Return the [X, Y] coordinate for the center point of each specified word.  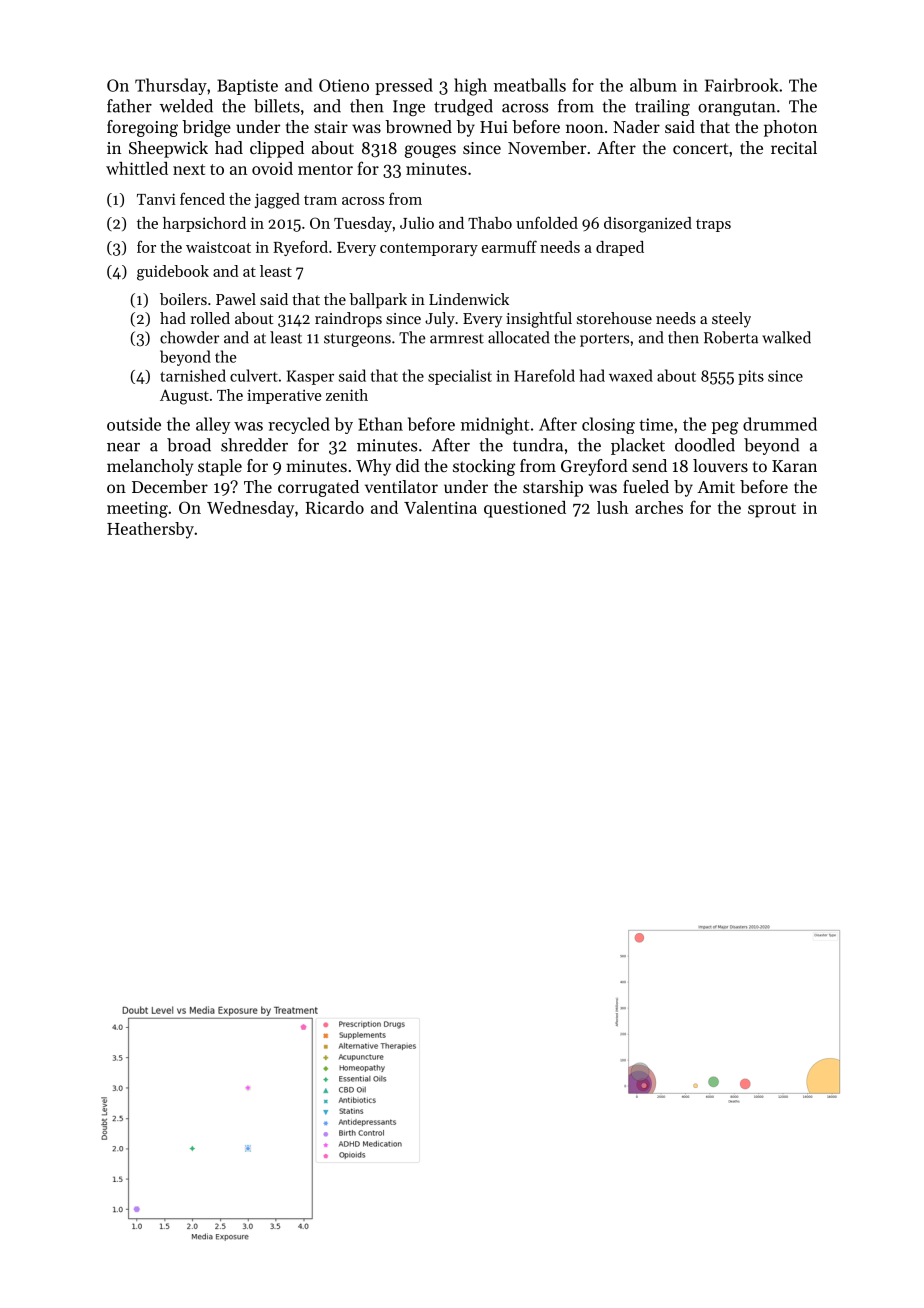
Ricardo [334, 507]
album [653, 85]
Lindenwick [469, 299]
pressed [404, 86]
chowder [189, 337]
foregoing [142, 128]
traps [713, 225]
